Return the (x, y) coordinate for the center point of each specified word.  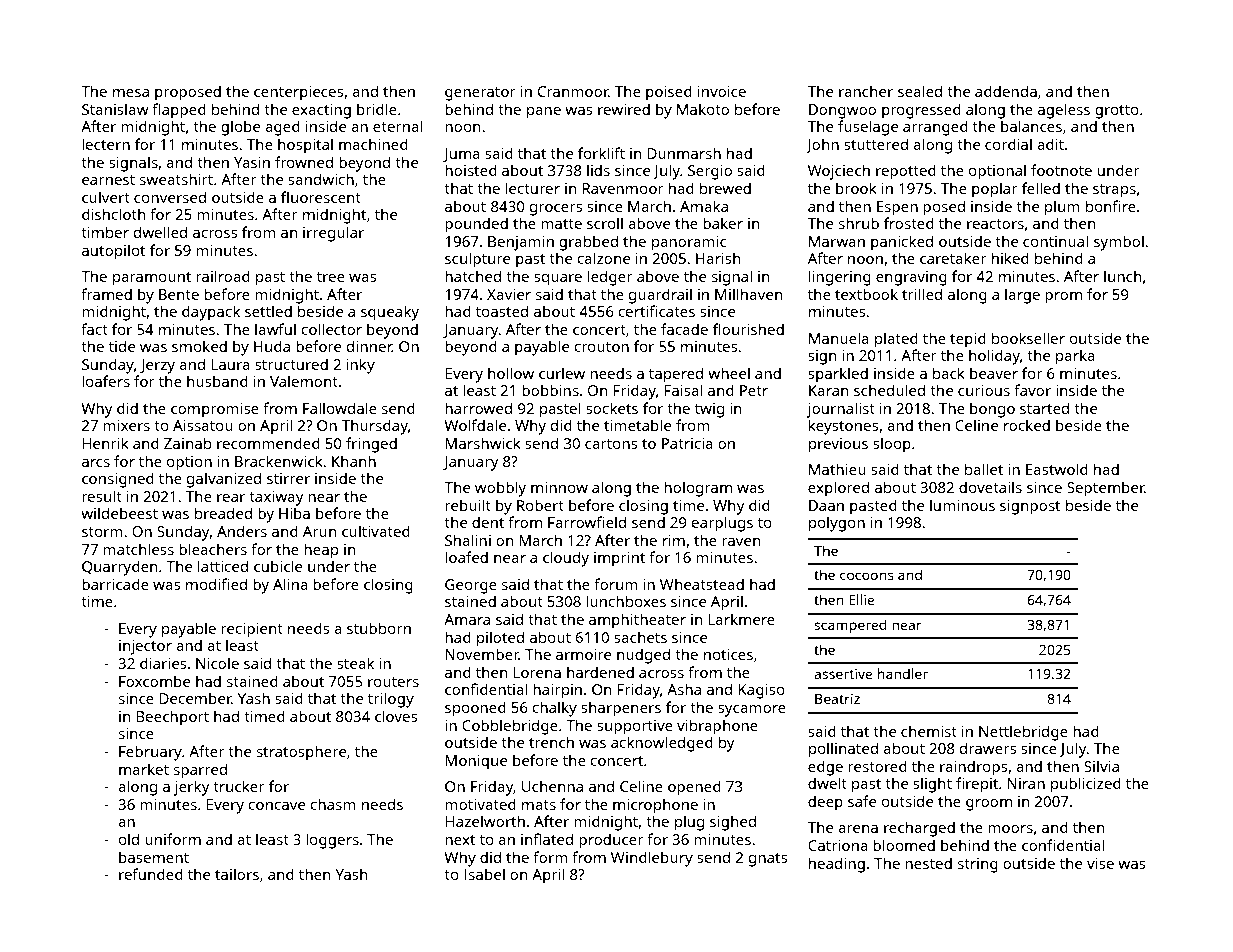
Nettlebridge (1023, 733)
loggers (332, 841)
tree (331, 277)
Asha (684, 689)
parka (1075, 357)
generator (480, 94)
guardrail (660, 296)
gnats (768, 860)
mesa (131, 93)
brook (856, 188)
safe (862, 801)
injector (145, 647)
